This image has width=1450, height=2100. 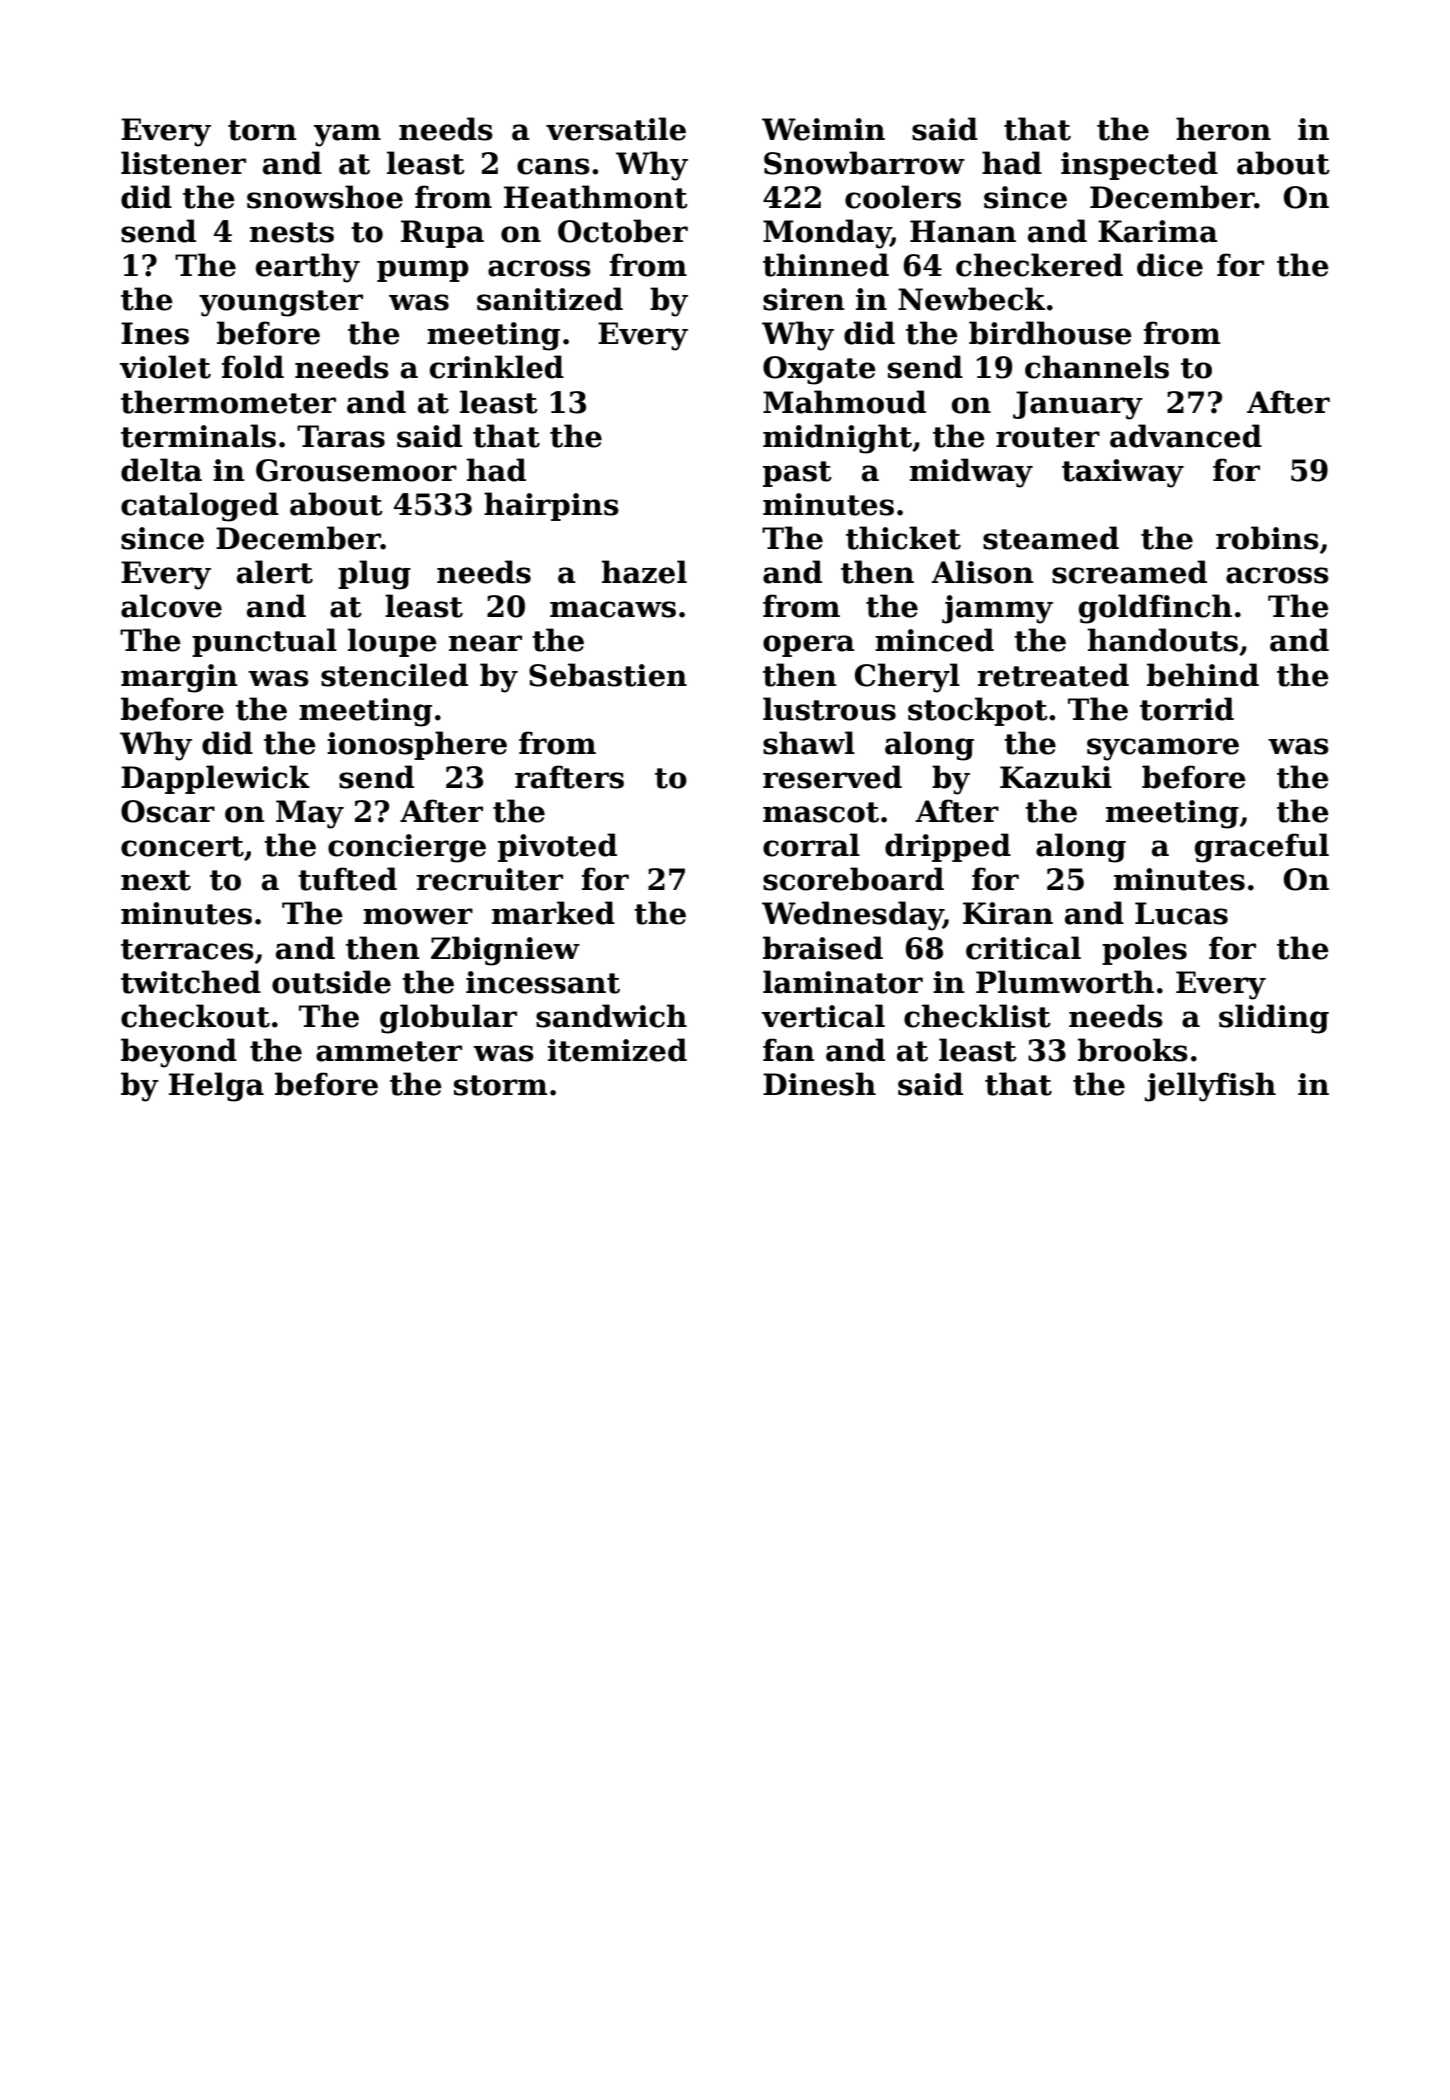 I want to click on Karima, so click(x=1158, y=231).
